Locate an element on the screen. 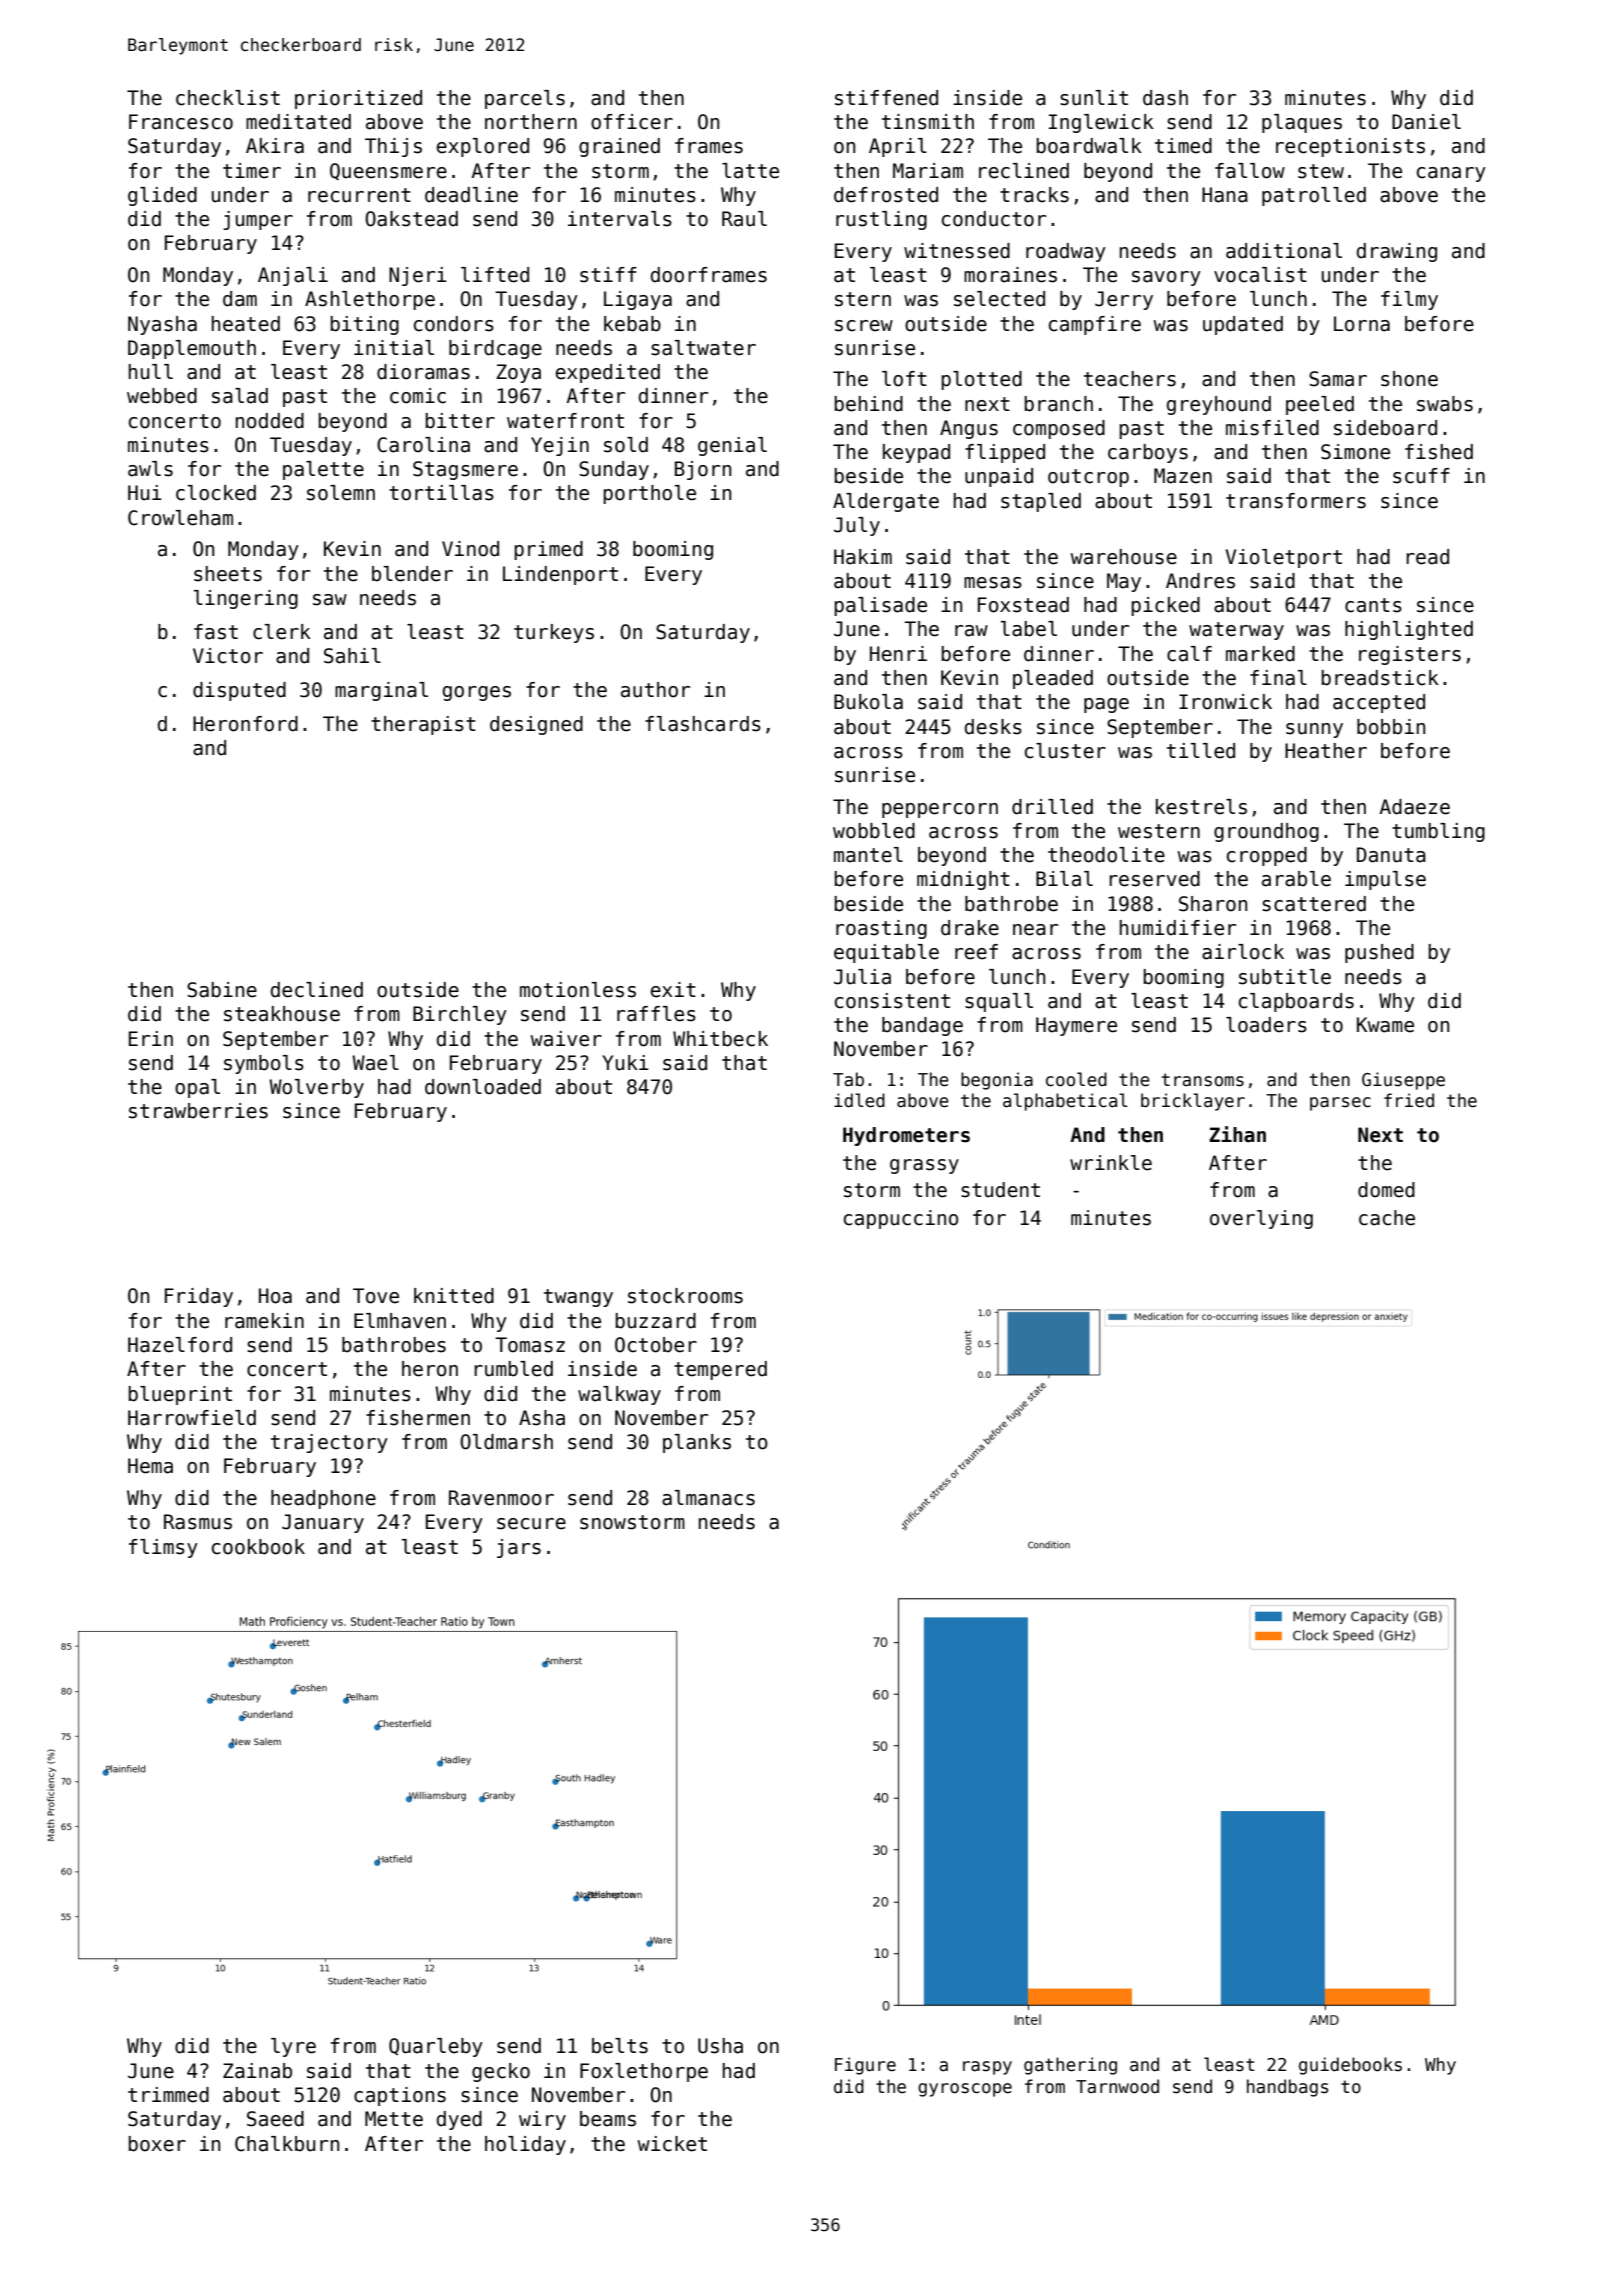 This screenshot has height=2292, width=1620. gyroscope is located at coordinates (965, 2090).
